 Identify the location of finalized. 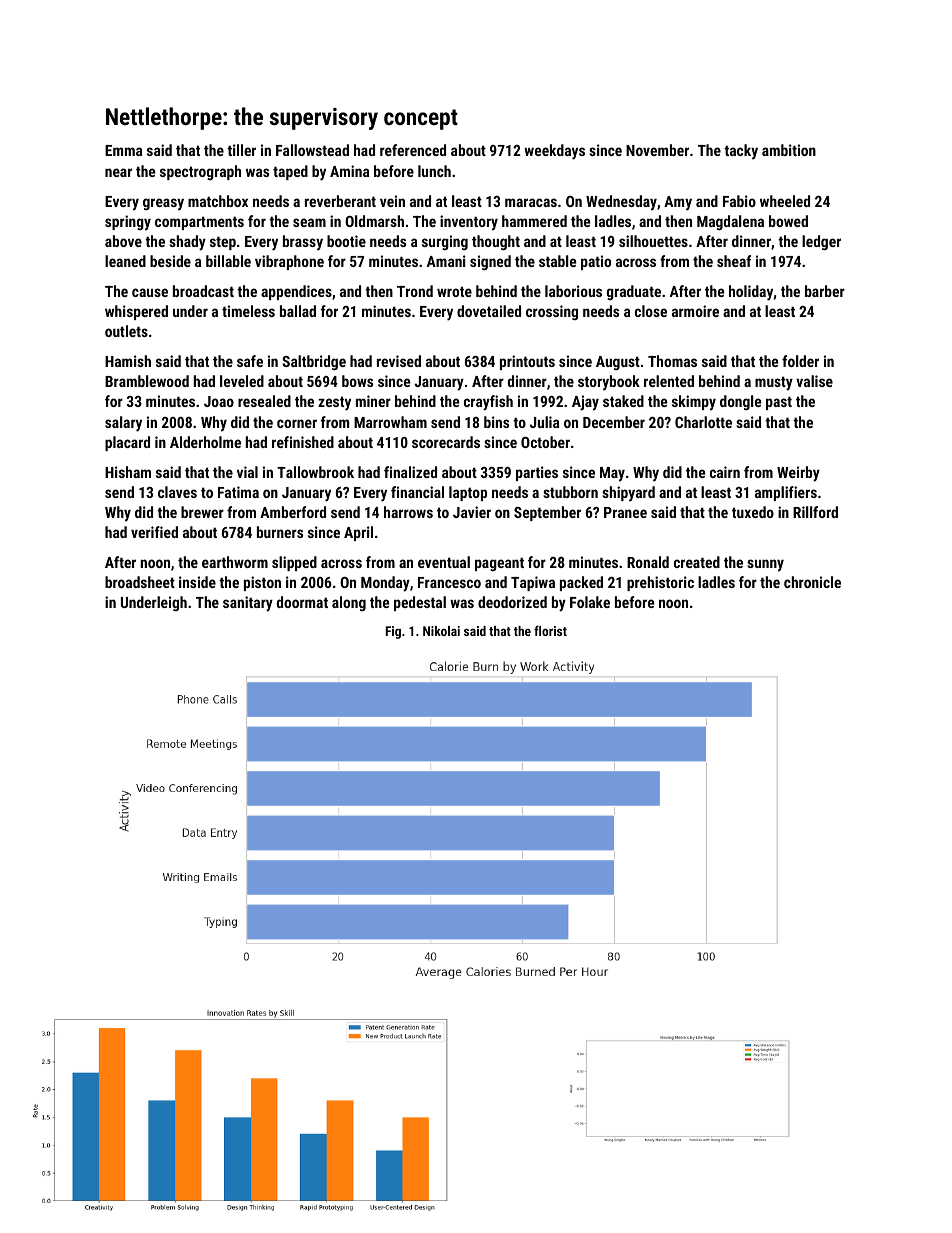
(410, 472).
